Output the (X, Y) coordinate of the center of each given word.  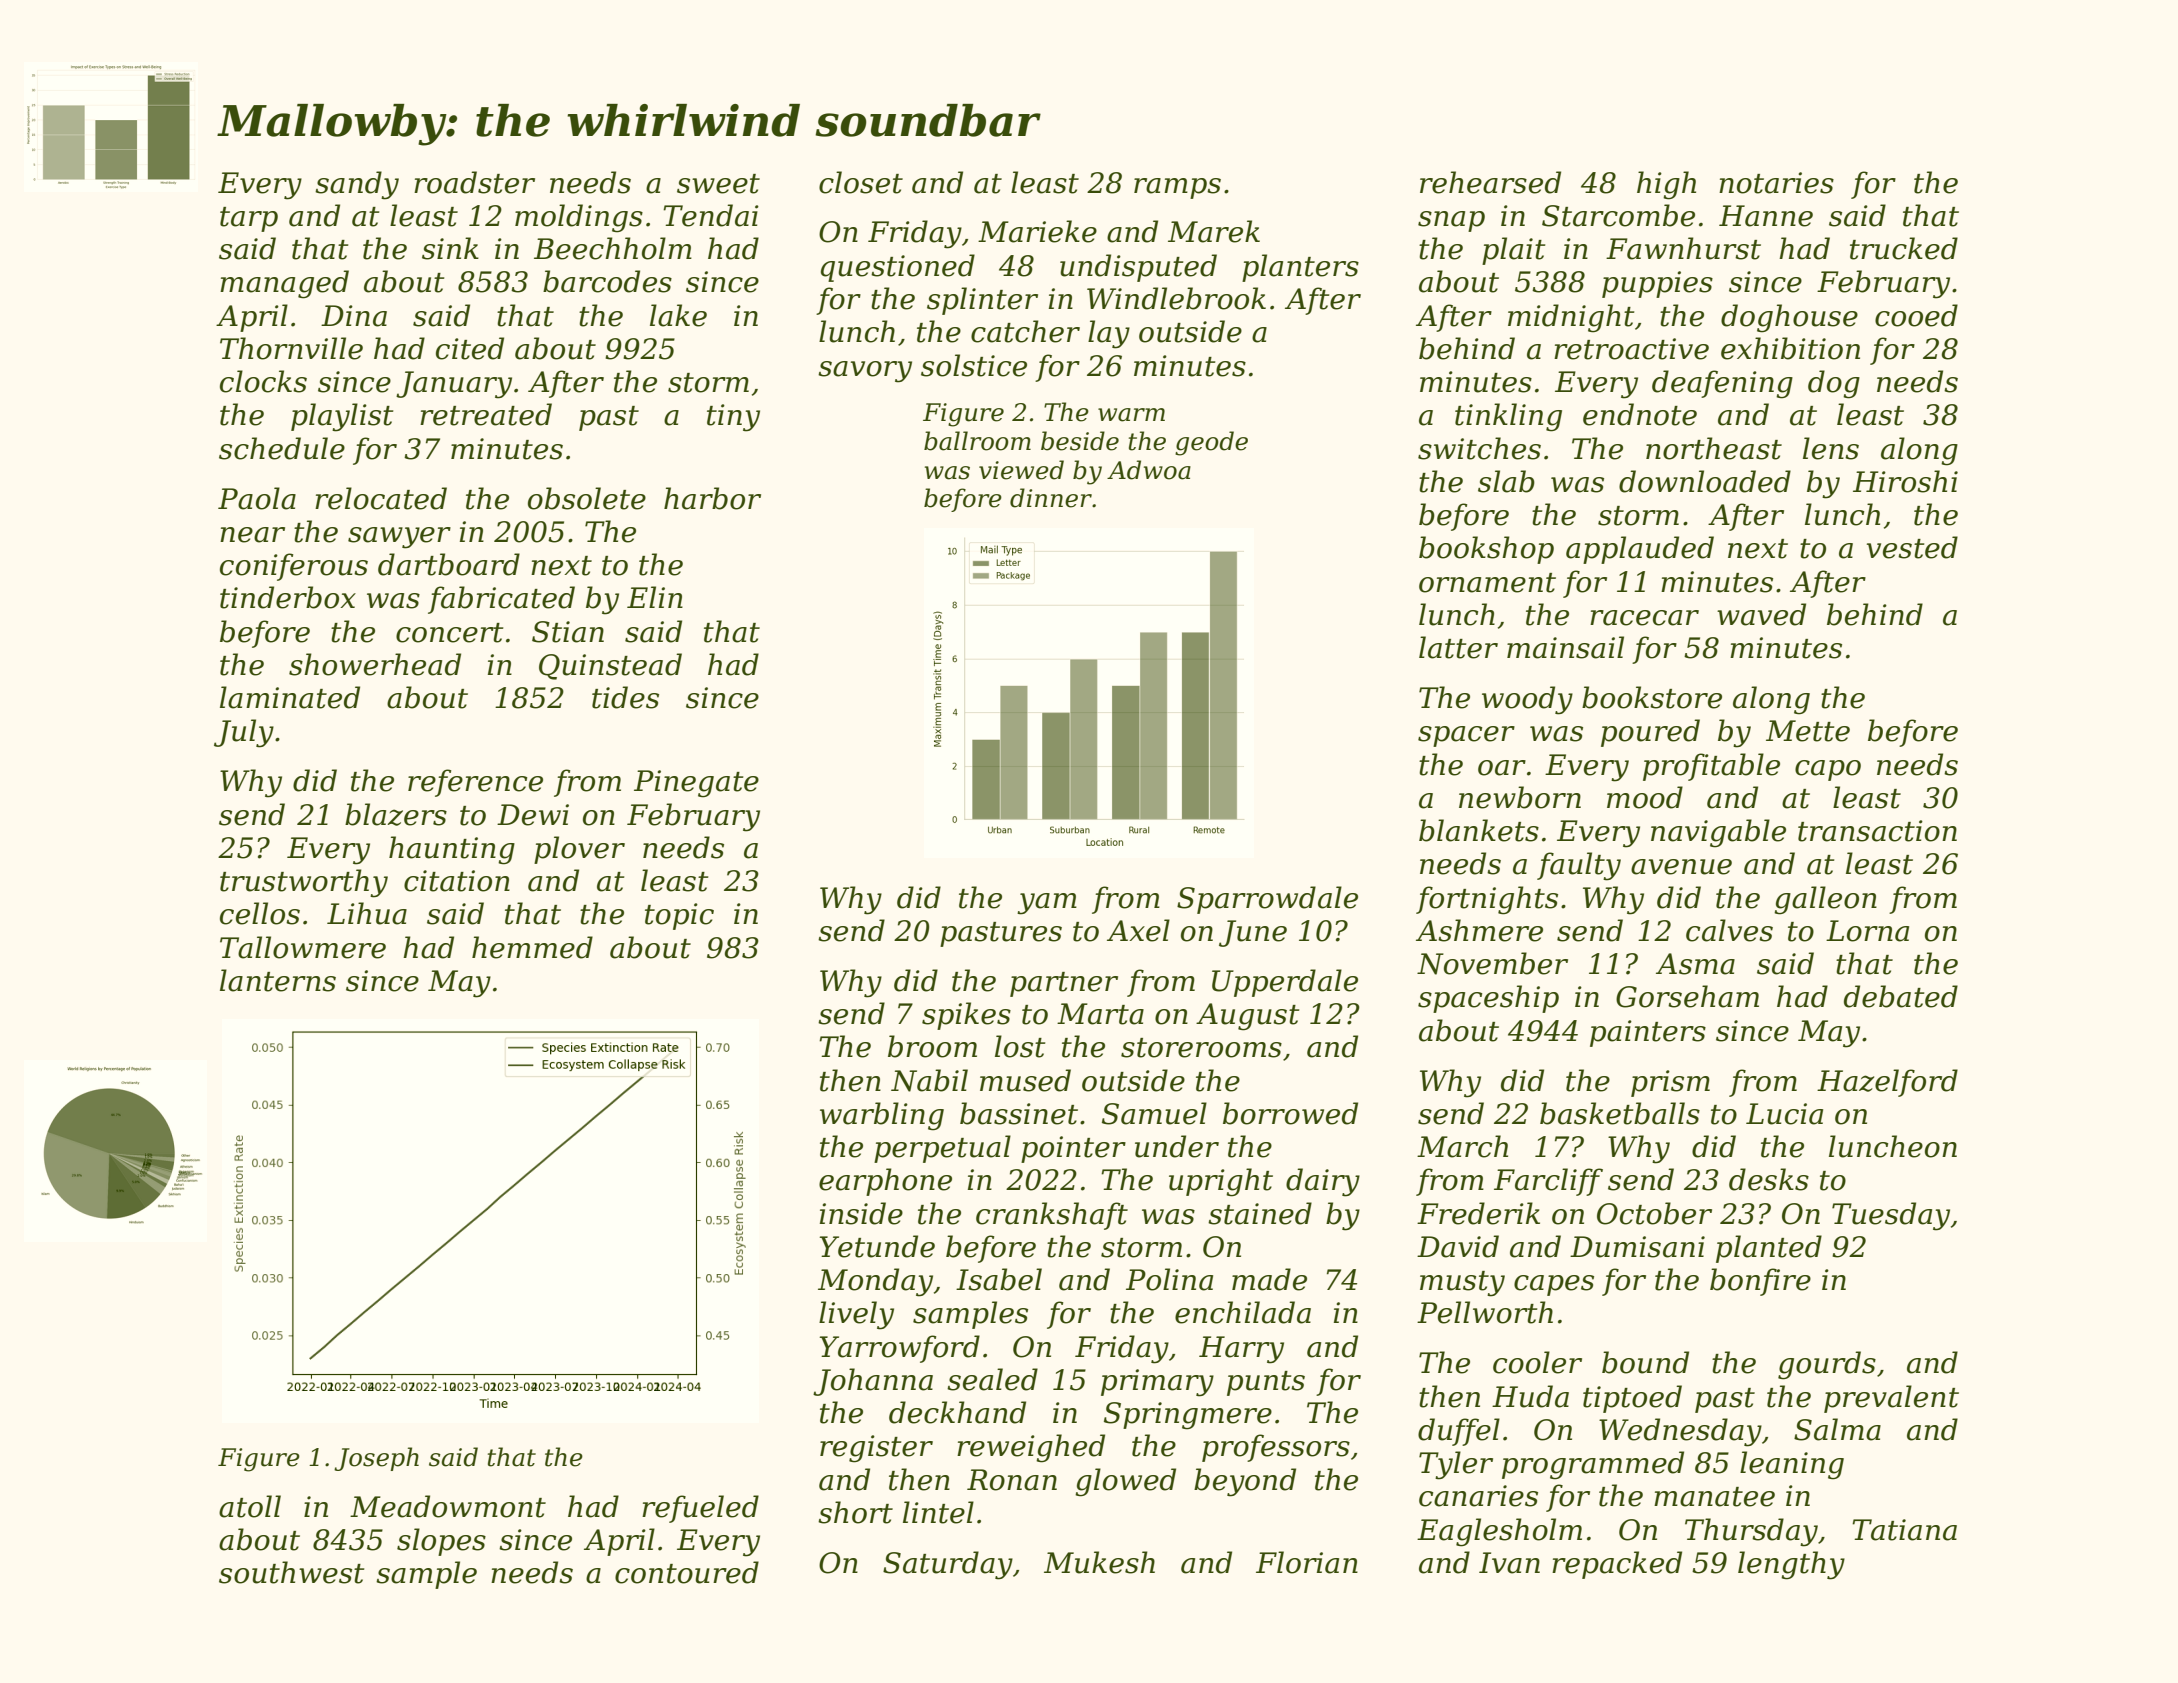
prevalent (1891, 1399)
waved (1761, 614)
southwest (291, 1572)
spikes (966, 1016)
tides (625, 697)
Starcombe (1618, 215)
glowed (1125, 1482)
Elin (655, 597)
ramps (1177, 188)
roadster (474, 182)
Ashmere (1479, 930)
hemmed (532, 947)
